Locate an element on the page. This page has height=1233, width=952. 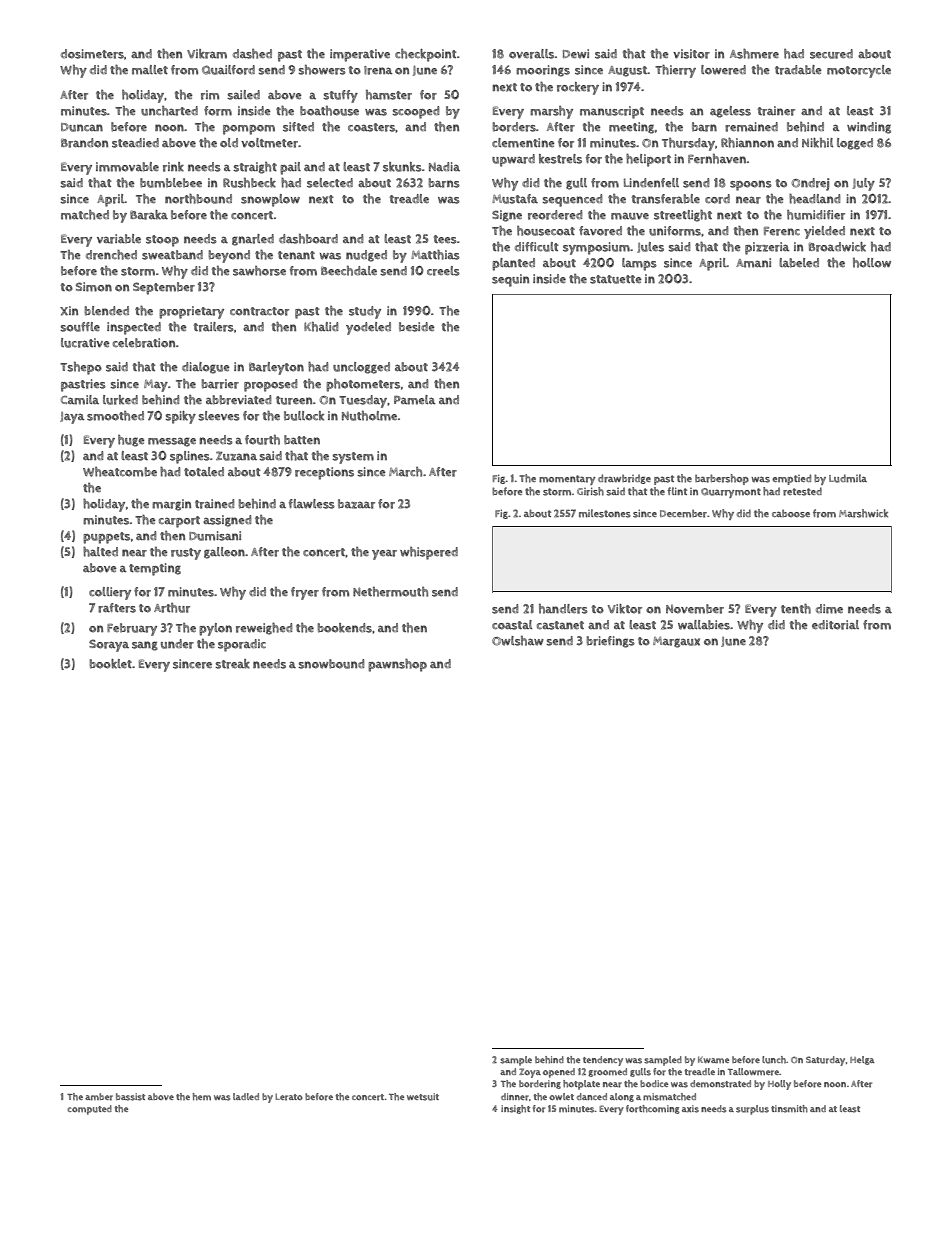
lunch is located at coordinates (774, 1060).
